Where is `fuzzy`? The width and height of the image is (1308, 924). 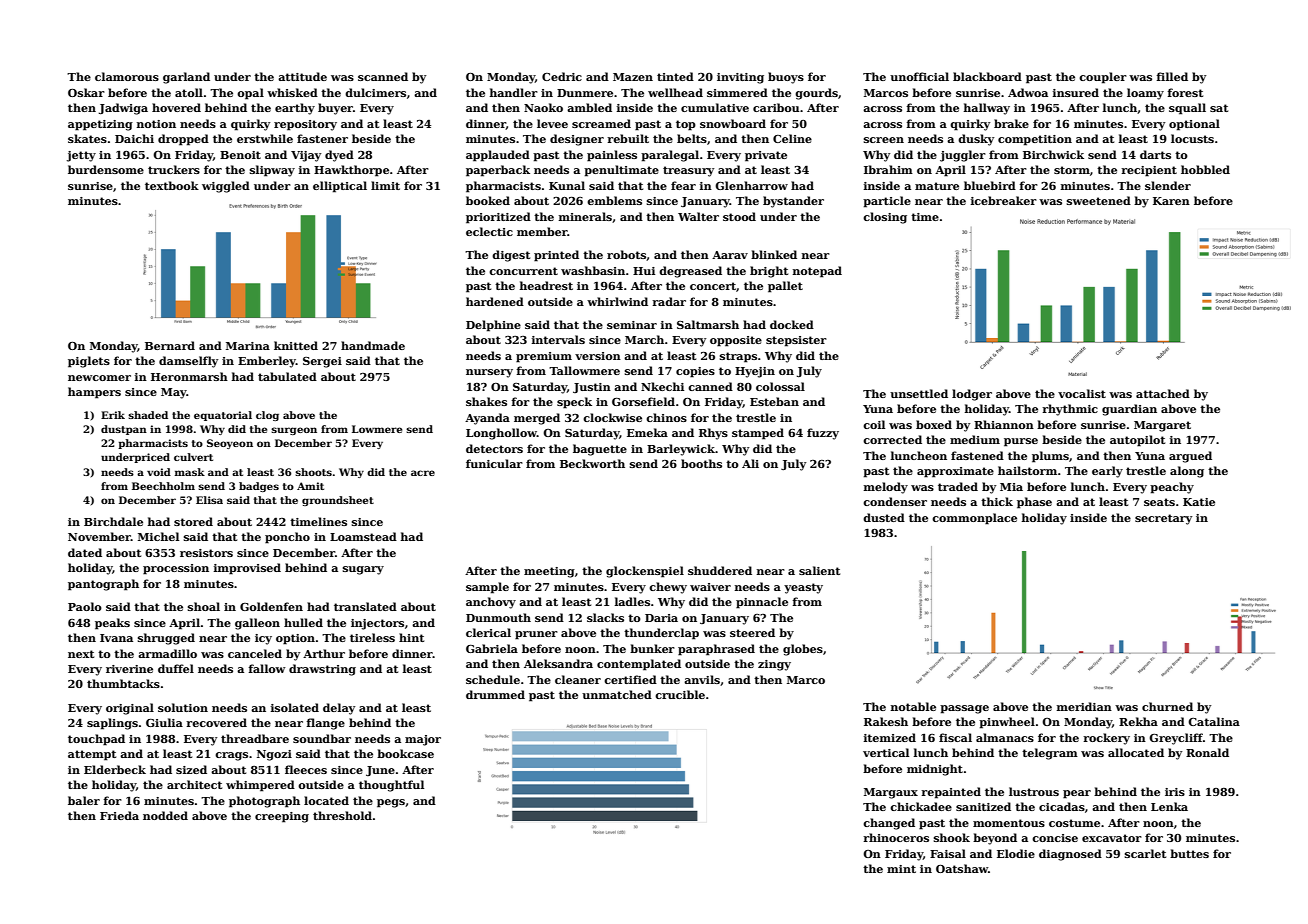 fuzzy is located at coordinates (823, 434).
